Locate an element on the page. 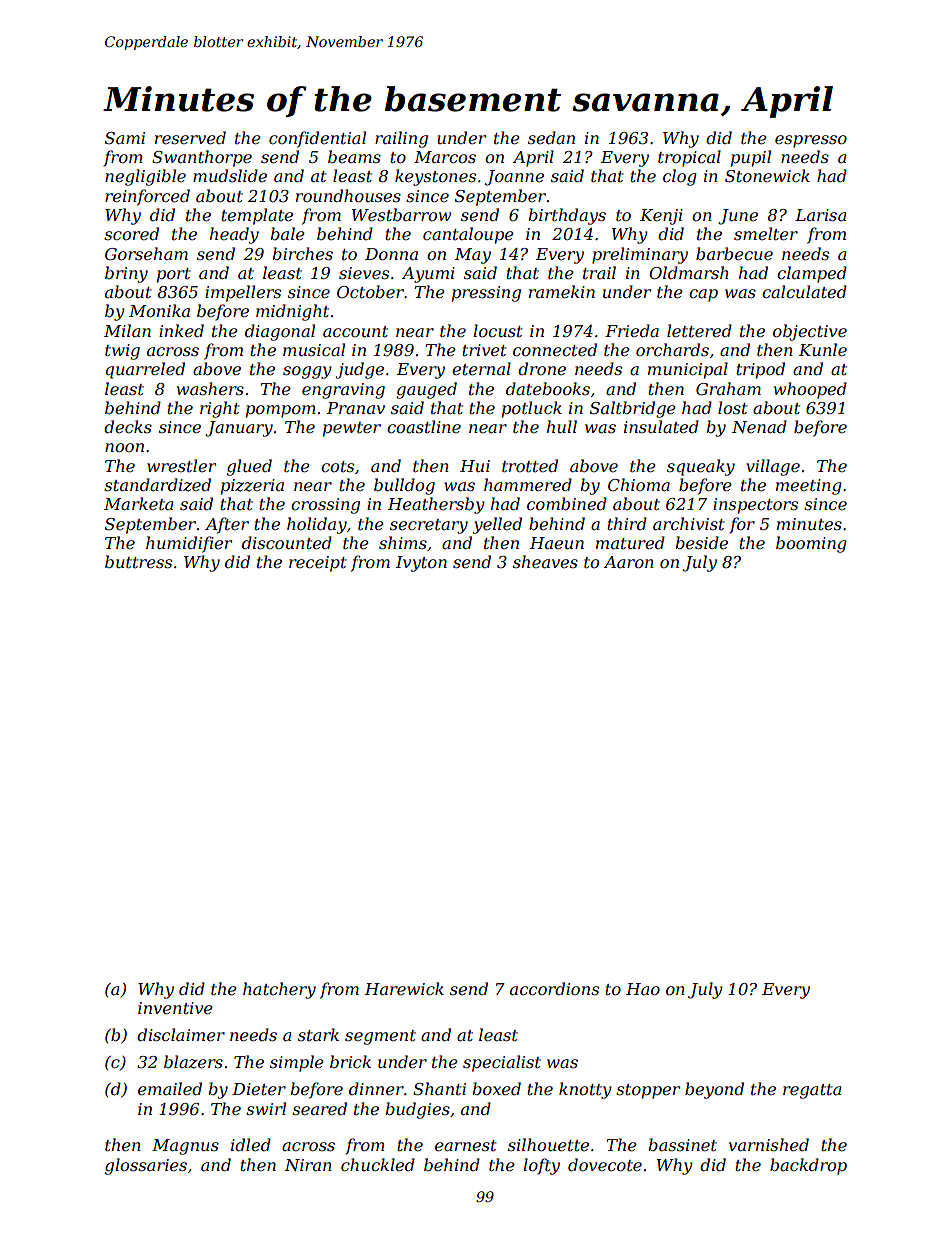 The width and height of the page is (952, 1233). inventive is located at coordinates (175, 1008).
